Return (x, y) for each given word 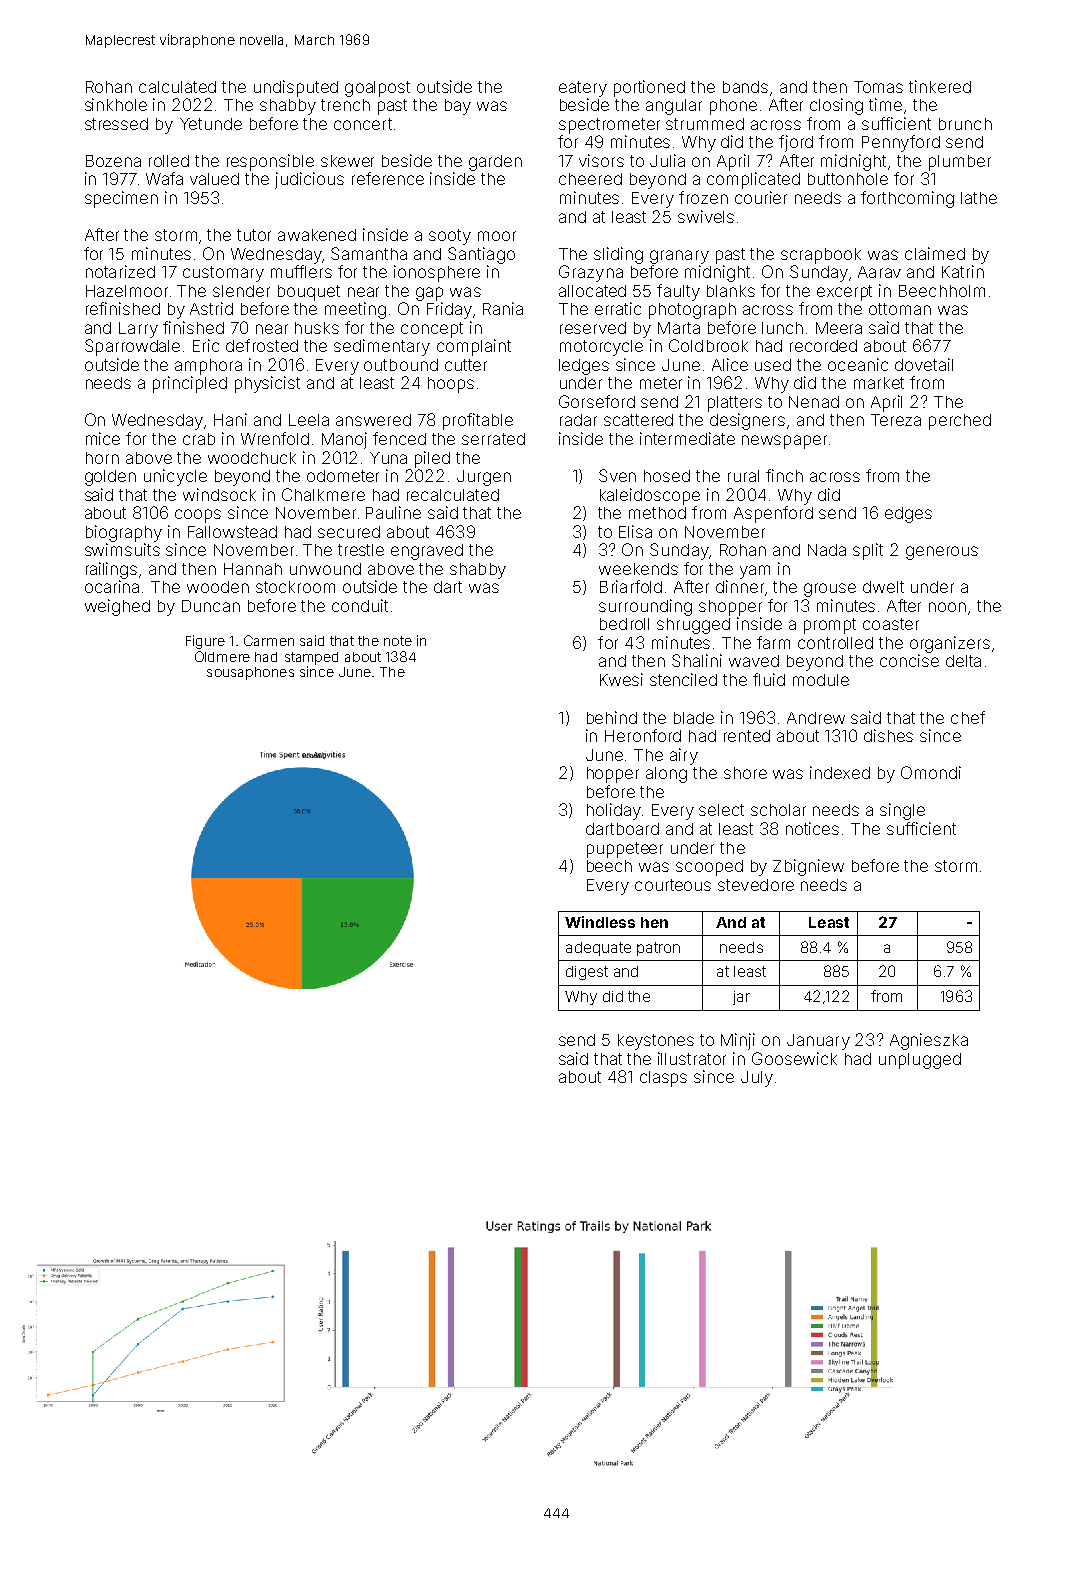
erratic (618, 308)
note (398, 641)
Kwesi (621, 679)
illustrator (692, 1058)
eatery (583, 89)
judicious (309, 180)
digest (587, 973)
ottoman (900, 309)
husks (317, 328)
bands (745, 87)
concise (909, 660)
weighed (117, 607)
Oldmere (222, 656)
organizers (950, 644)
